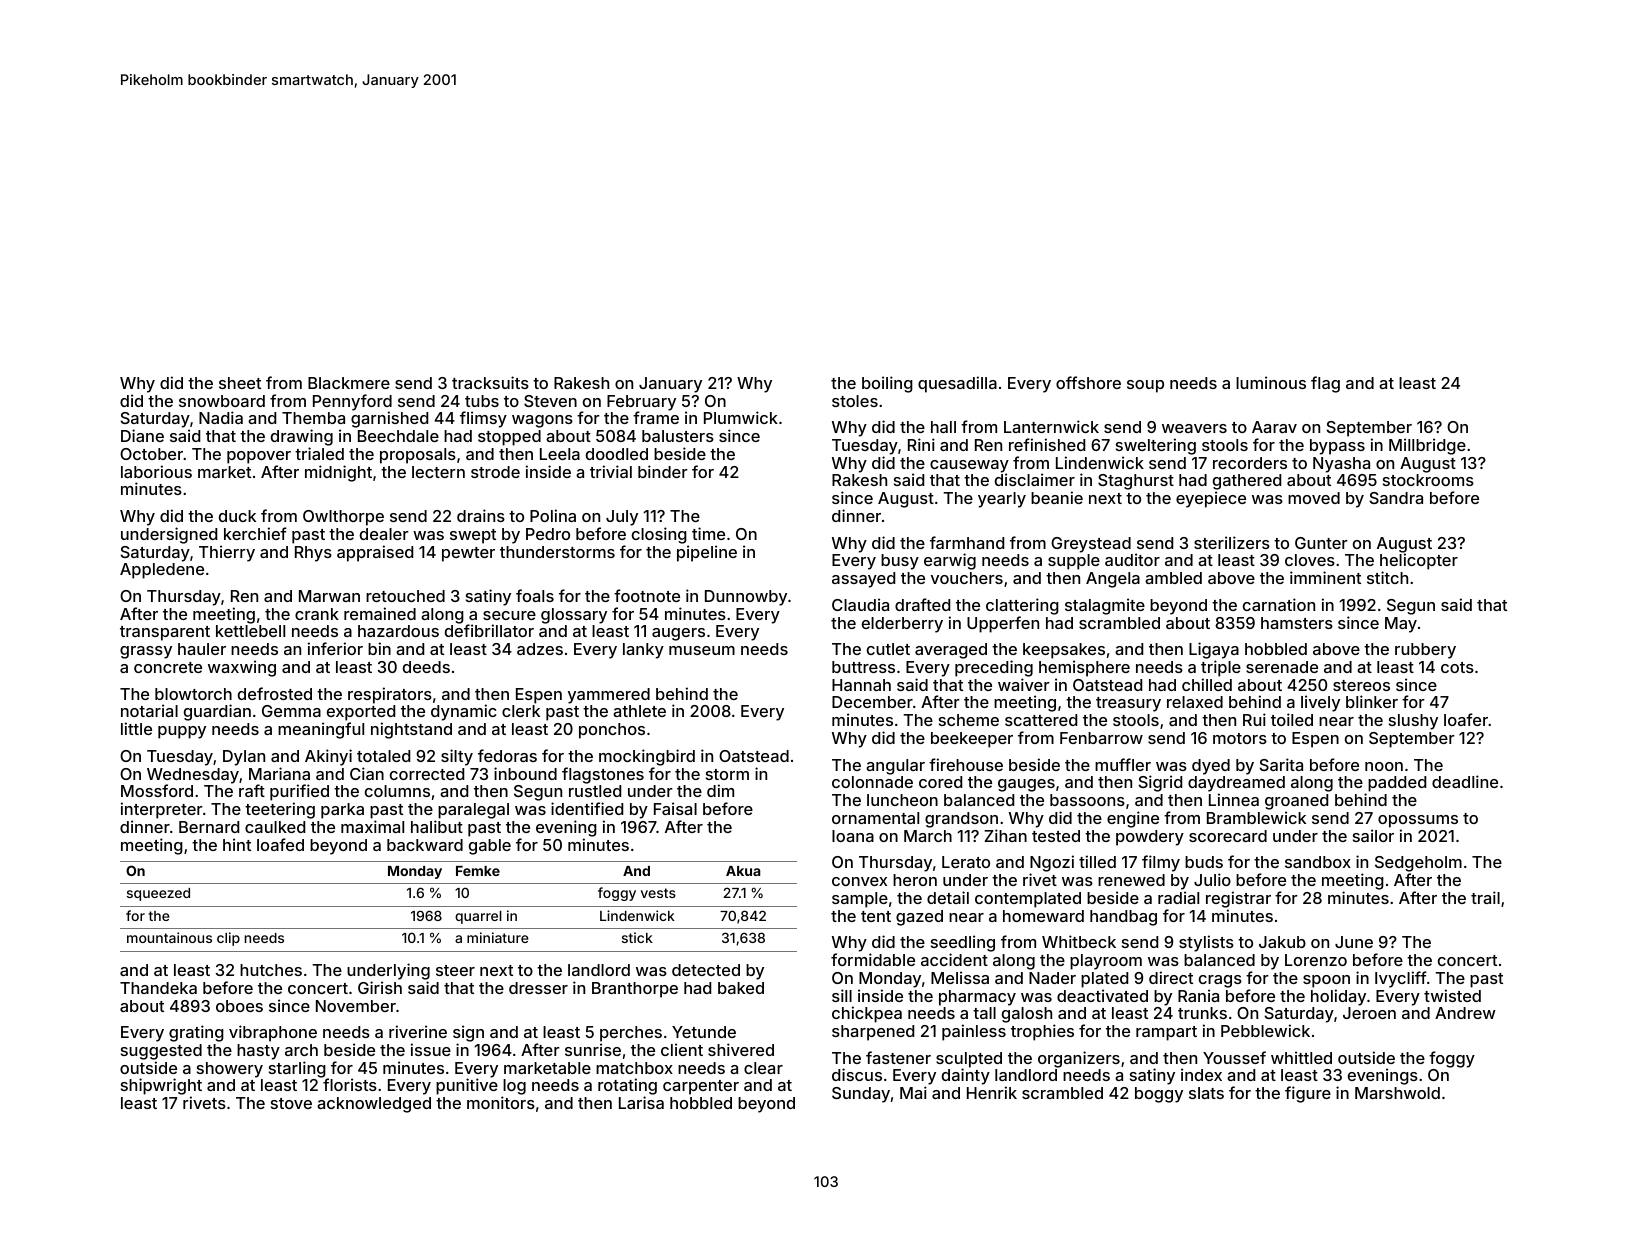 The width and height of the screenshot is (1628, 1258). I want to click on Ioana, so click(853, 836).
